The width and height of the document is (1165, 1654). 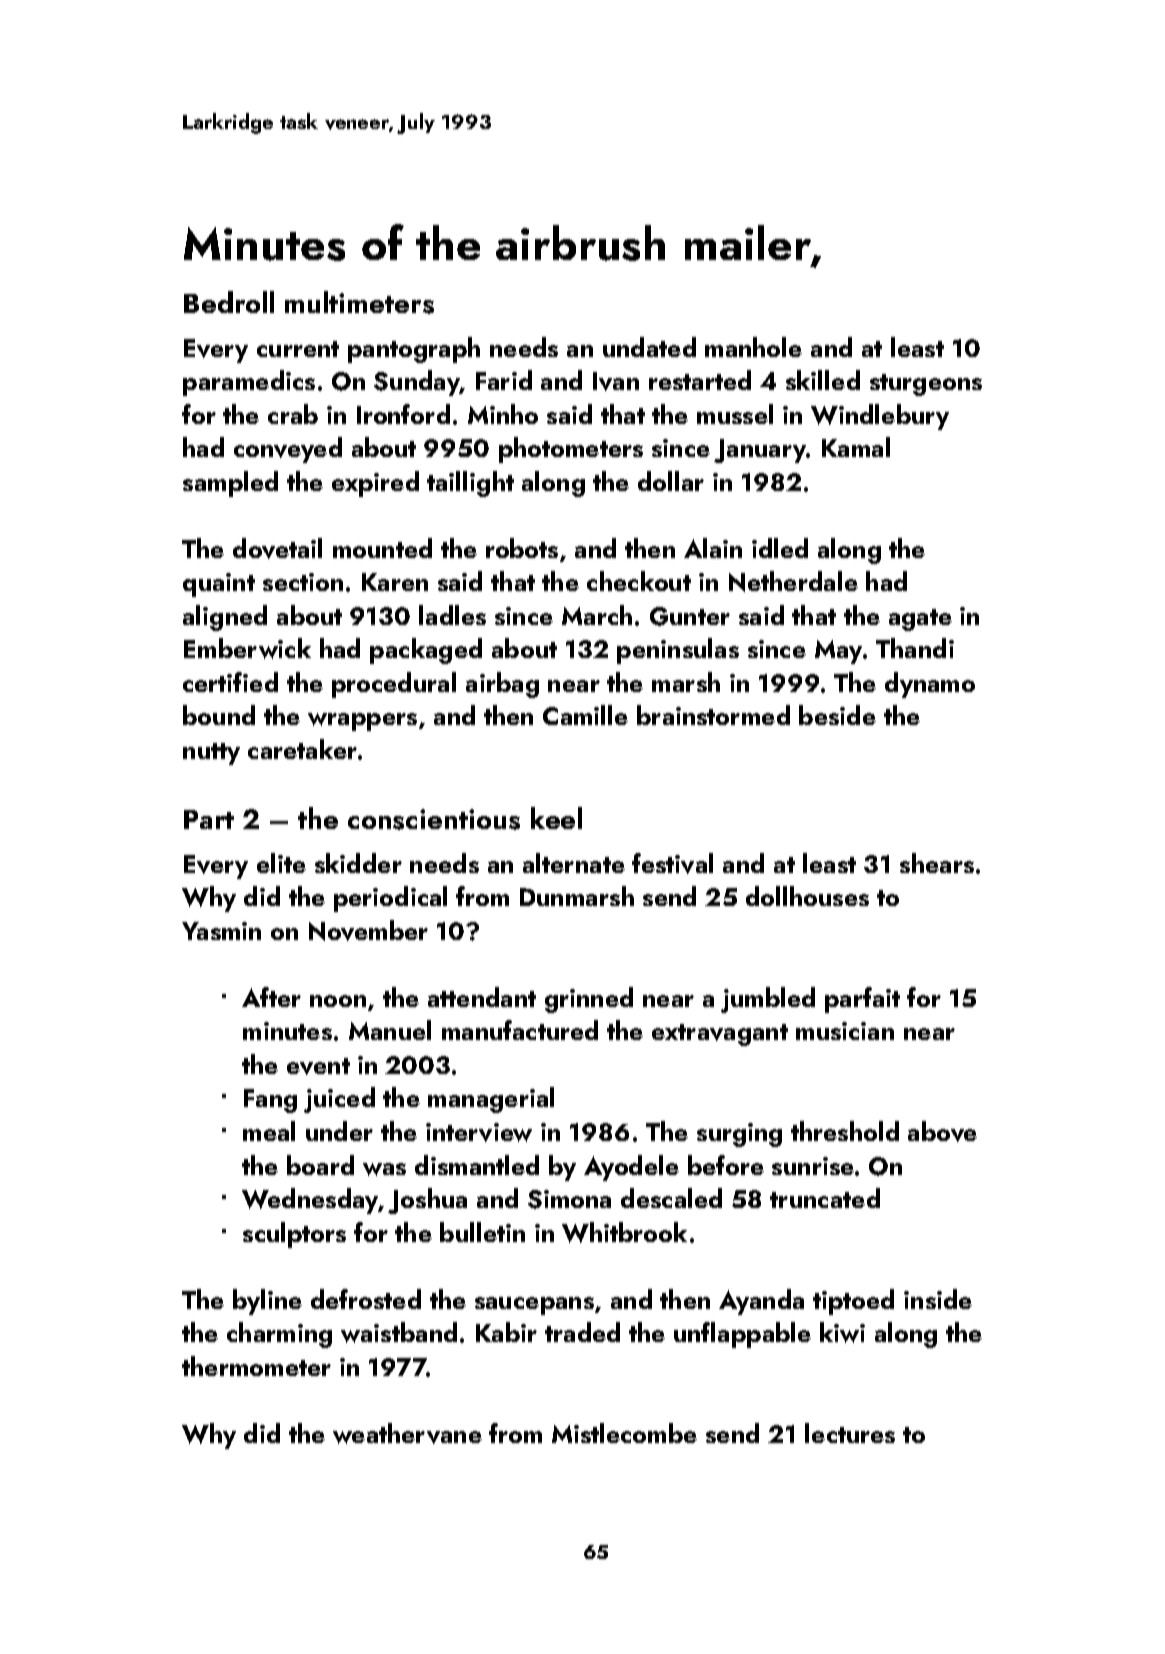 What do you see at coordinates (271, 997) in the document?
I see `After` at bounding box center [271, 997].
